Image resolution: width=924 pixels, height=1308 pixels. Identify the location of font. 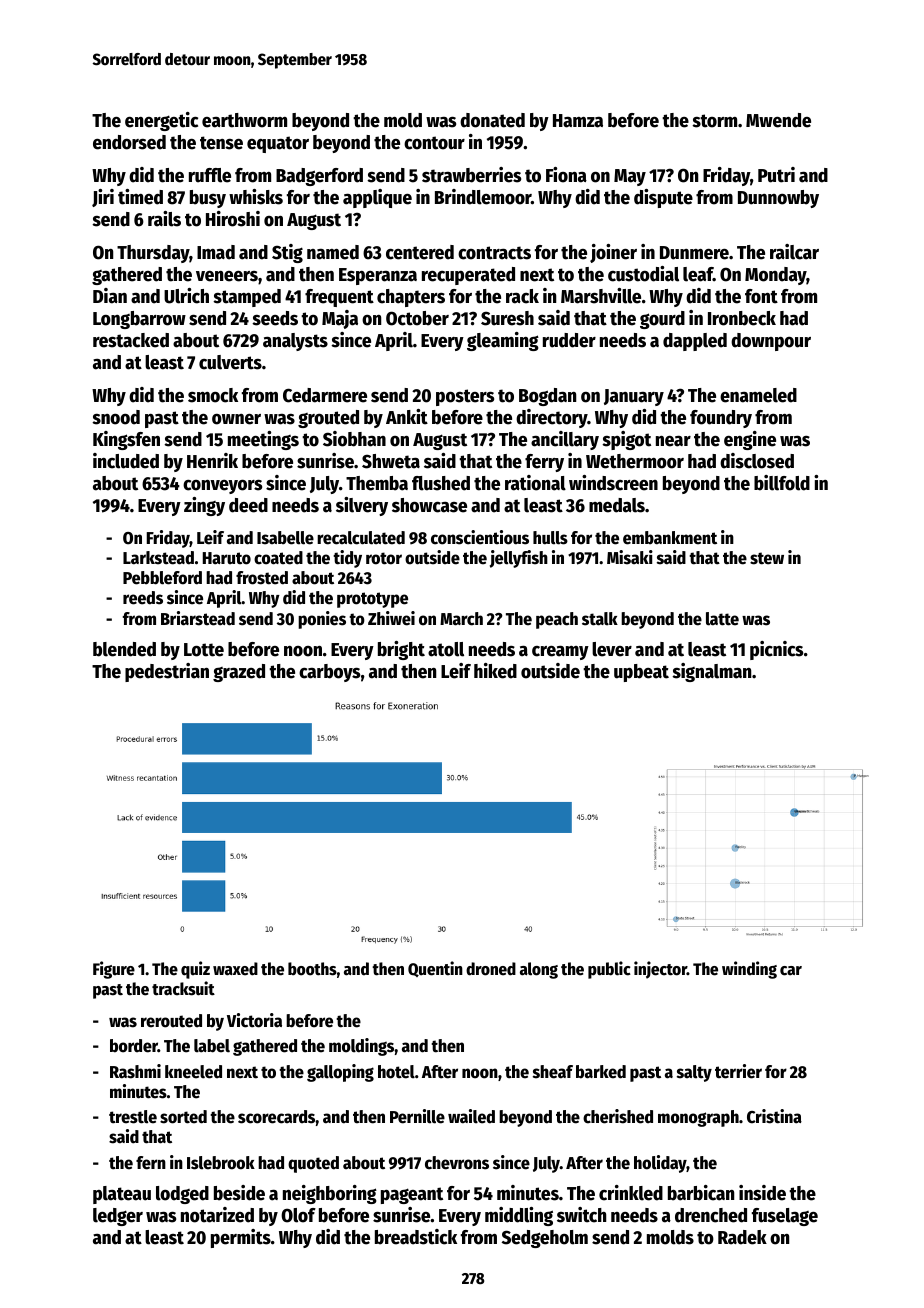
(761, 296).
